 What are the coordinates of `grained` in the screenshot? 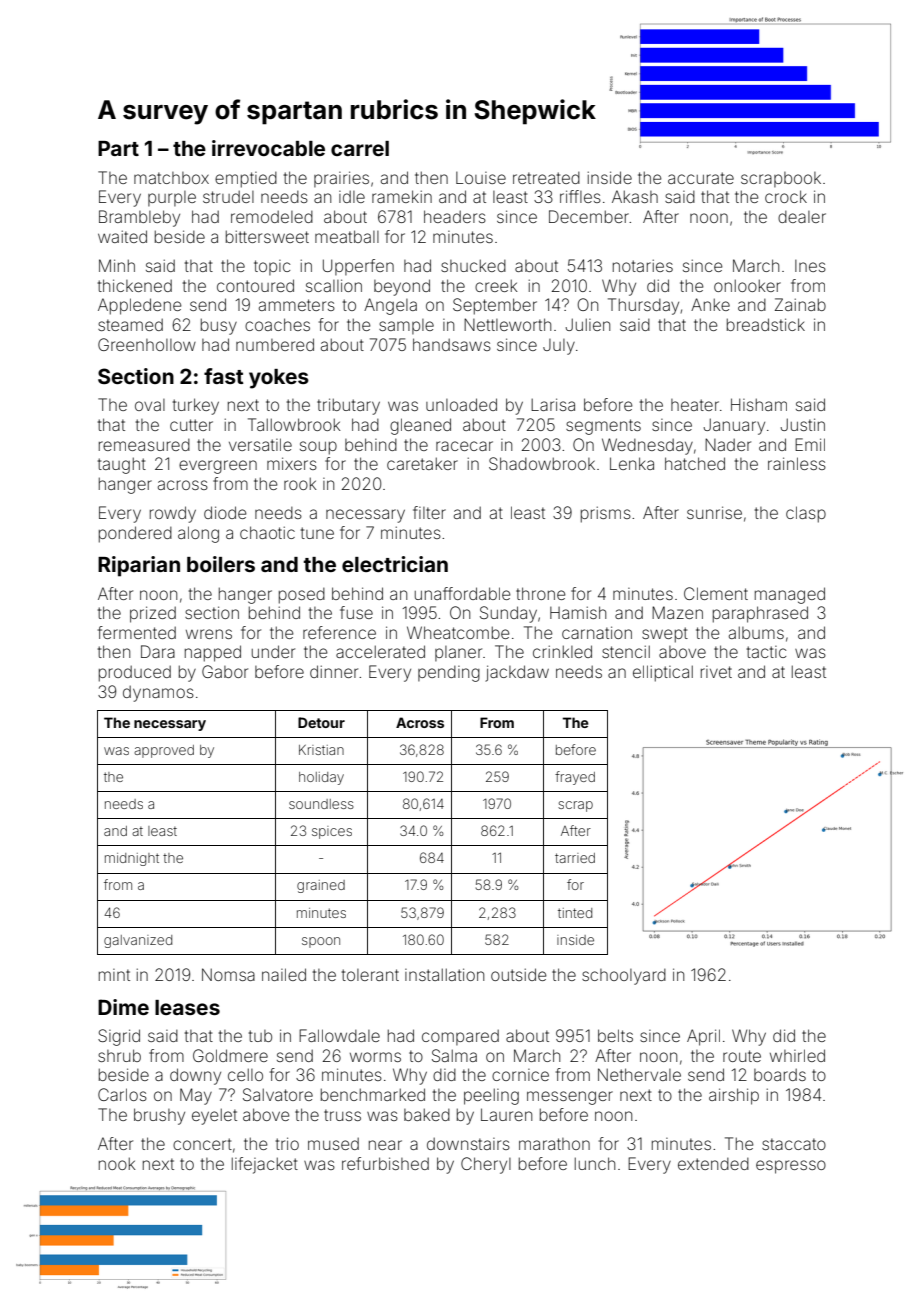 It's located at (321, 886).
